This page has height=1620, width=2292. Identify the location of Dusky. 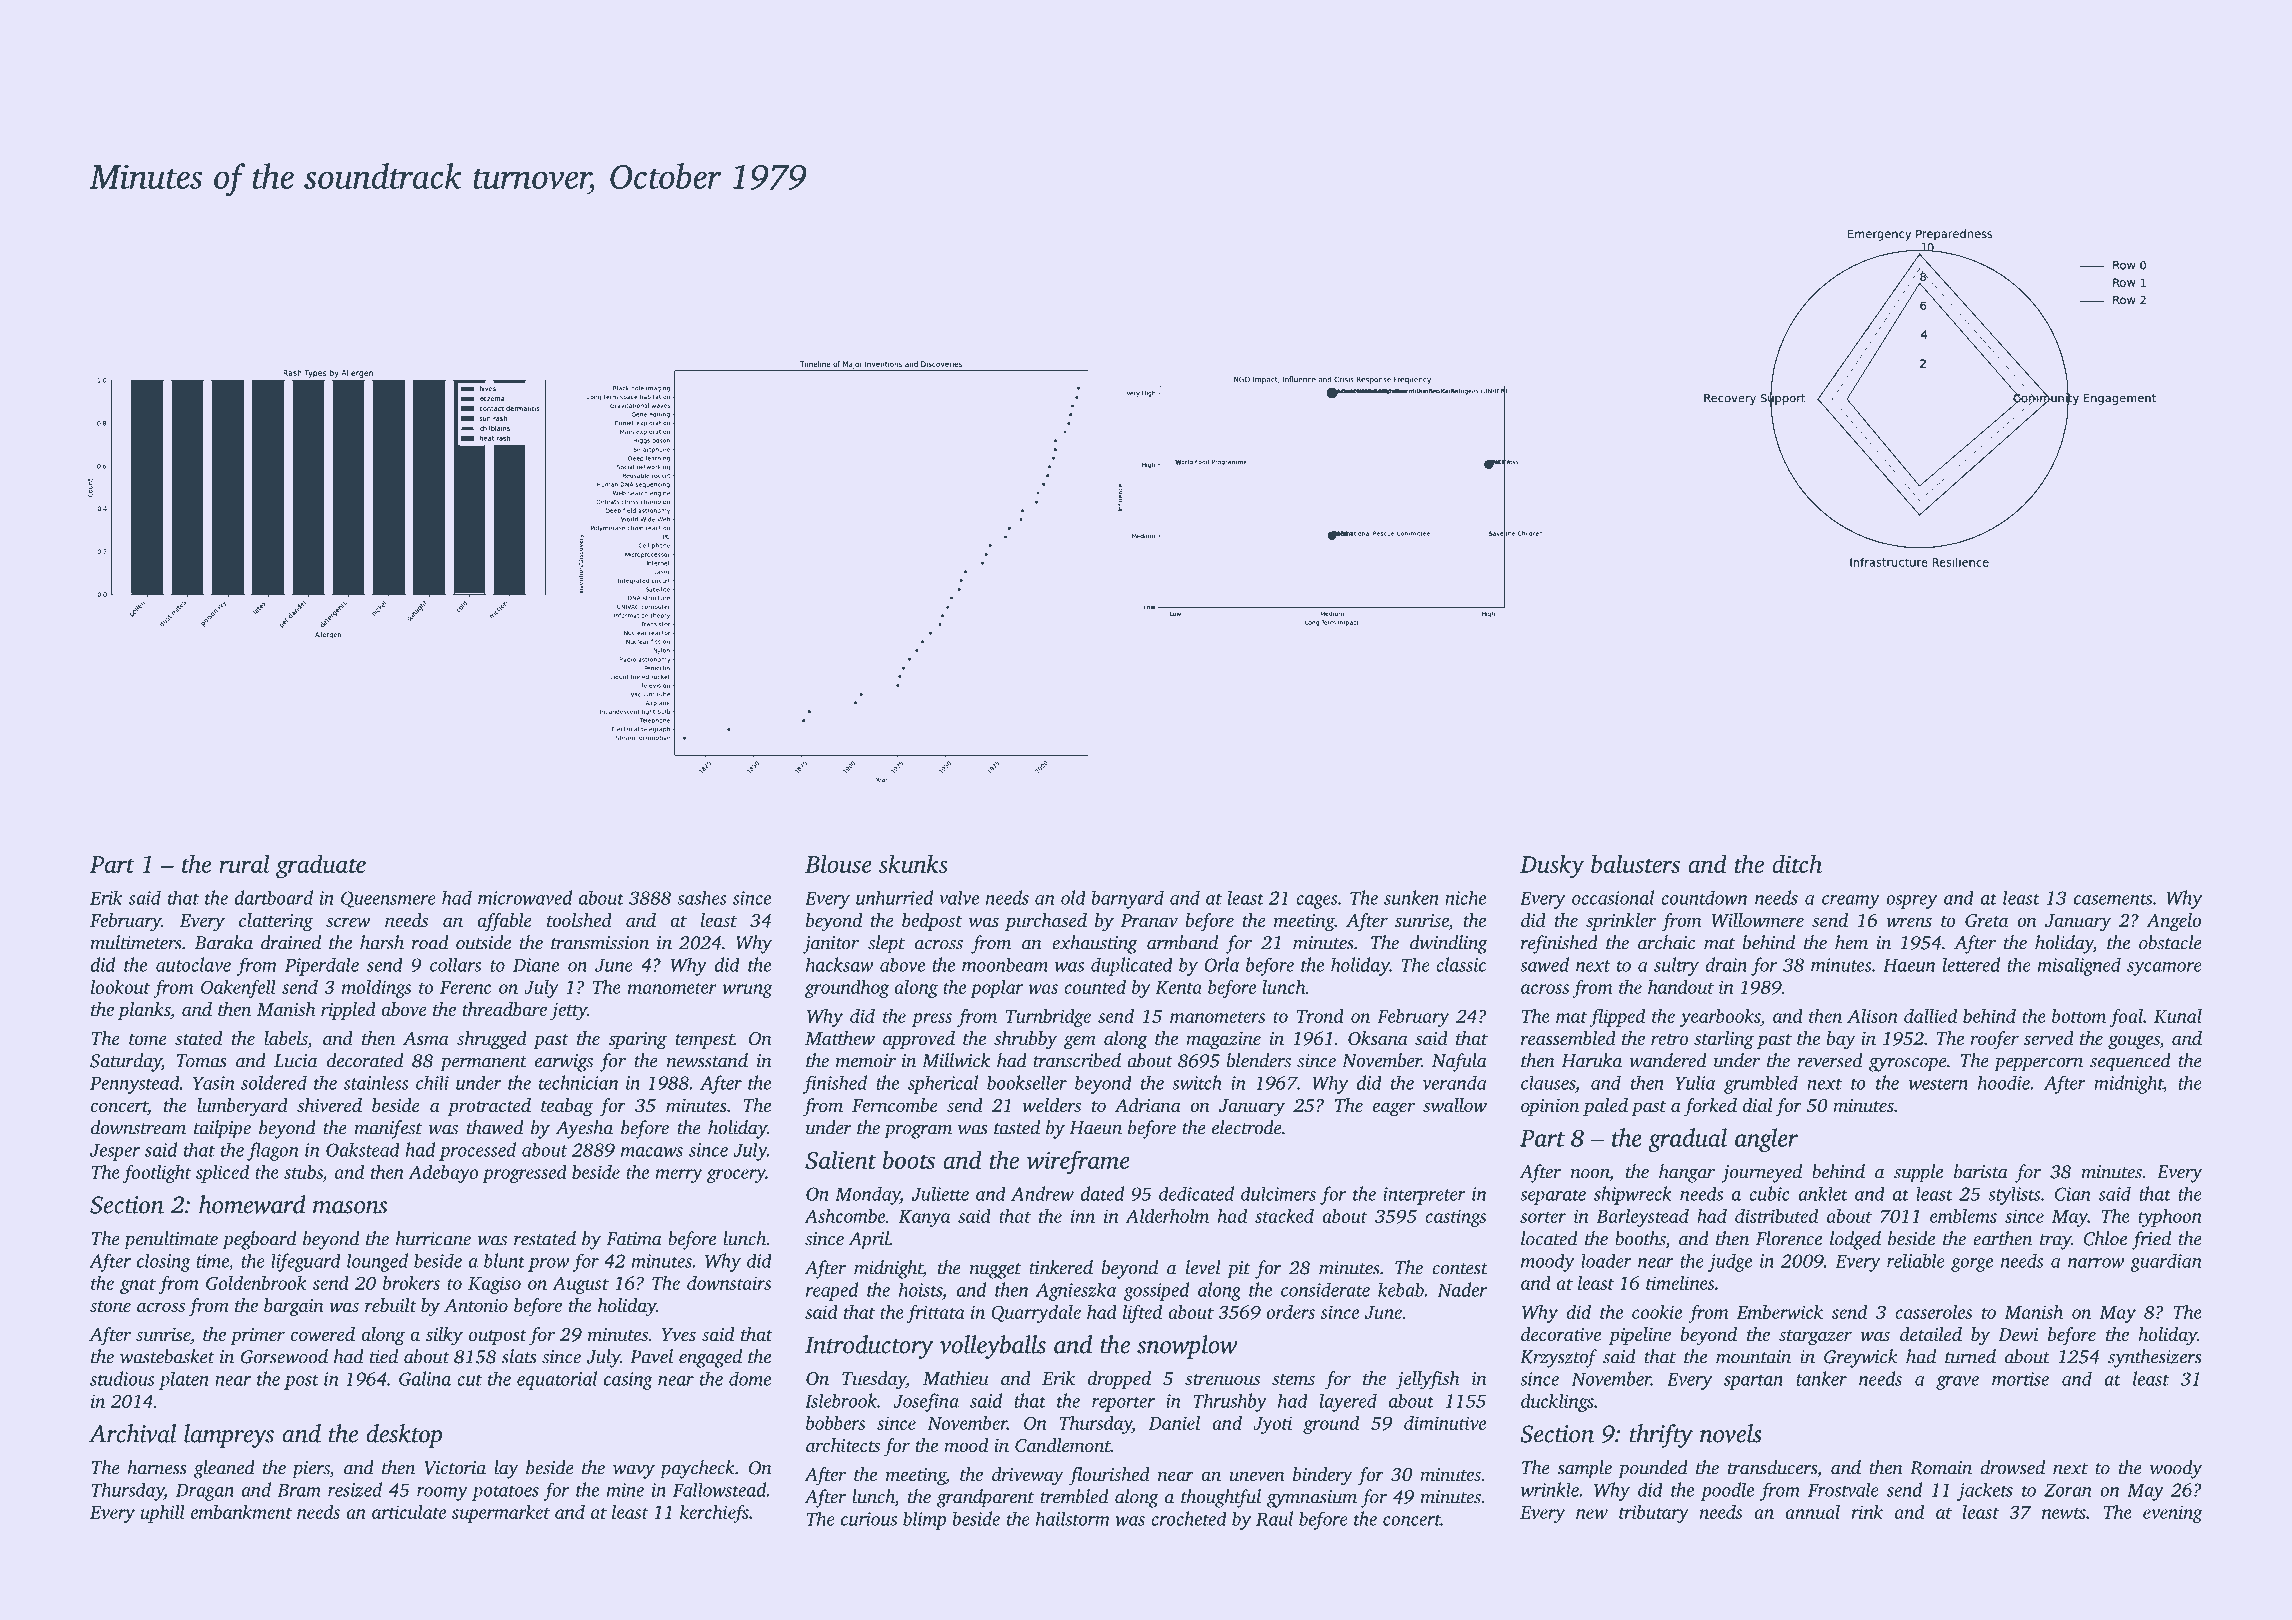
(1552, 866).
